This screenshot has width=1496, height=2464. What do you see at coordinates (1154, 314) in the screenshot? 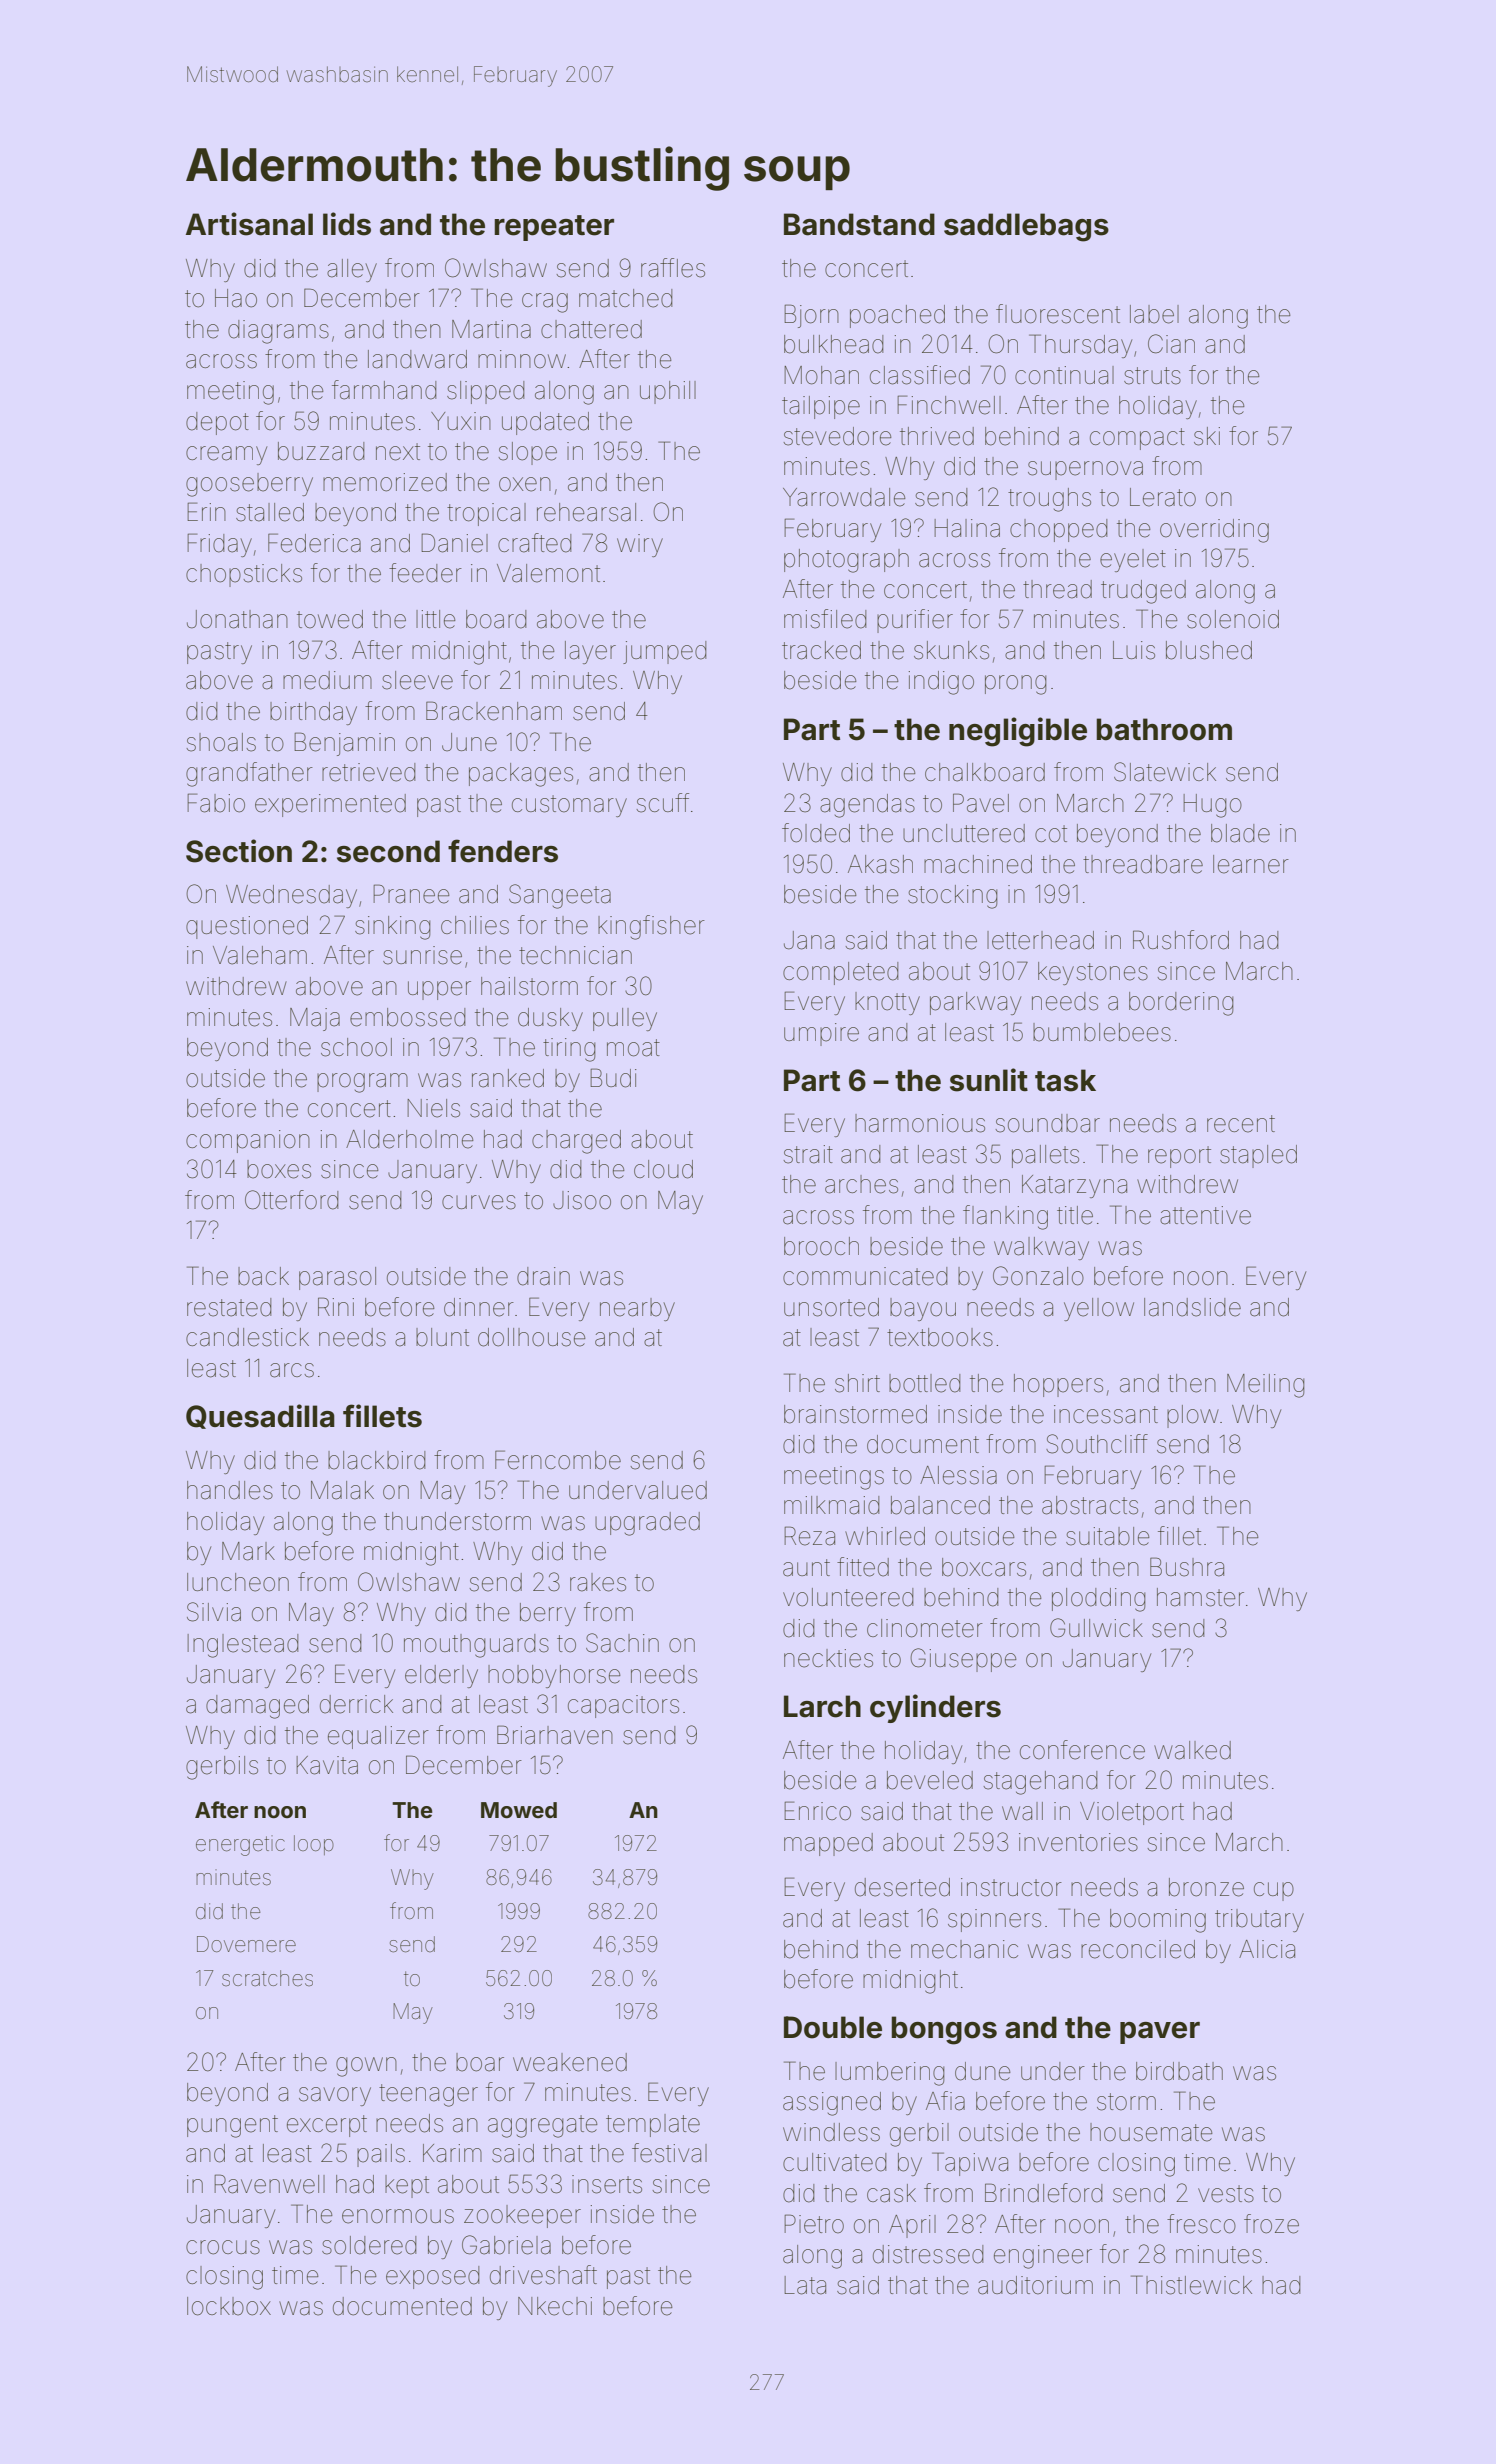
I see `label` at bounding box center [1154, 314].
